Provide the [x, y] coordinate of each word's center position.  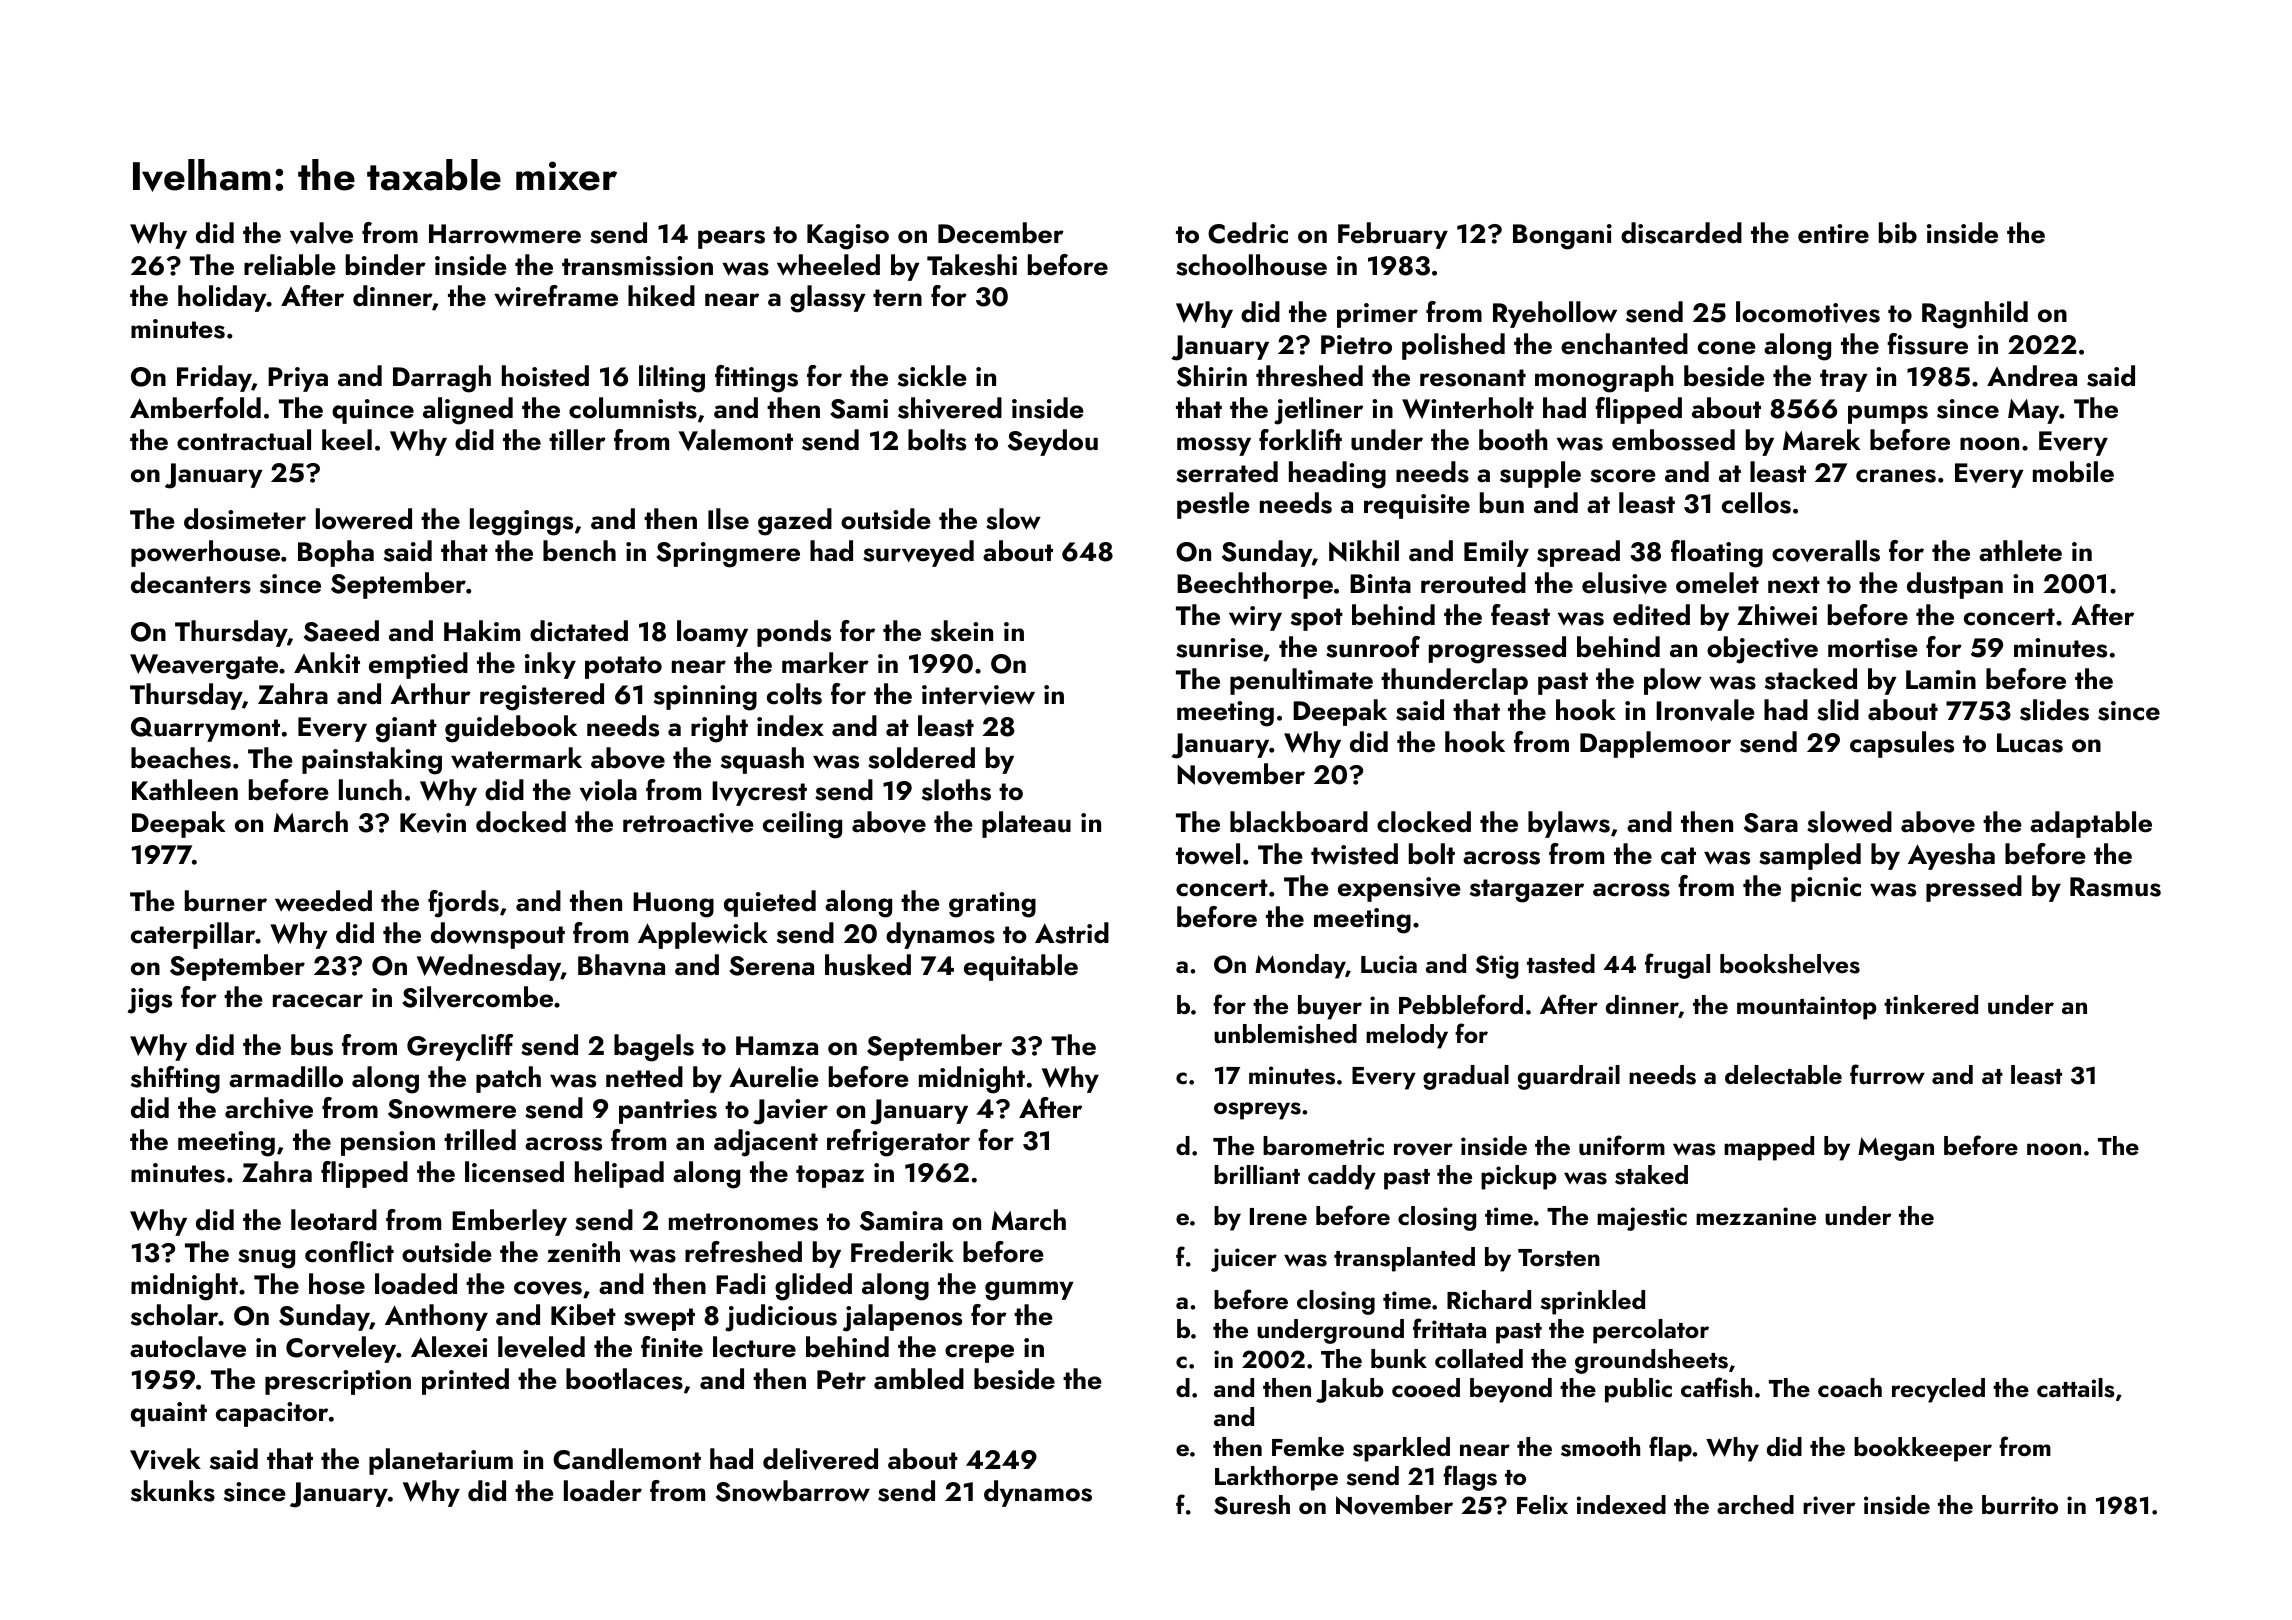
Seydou [1053, 442]
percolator [1651, 1331]
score [1623, 476]
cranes [1896, 476]
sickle [932, 376]
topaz [830, 1176]
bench [579, 551]
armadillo [286, 1077]
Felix [1542, 1504]
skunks [173, 1491]
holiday [222, 298]
